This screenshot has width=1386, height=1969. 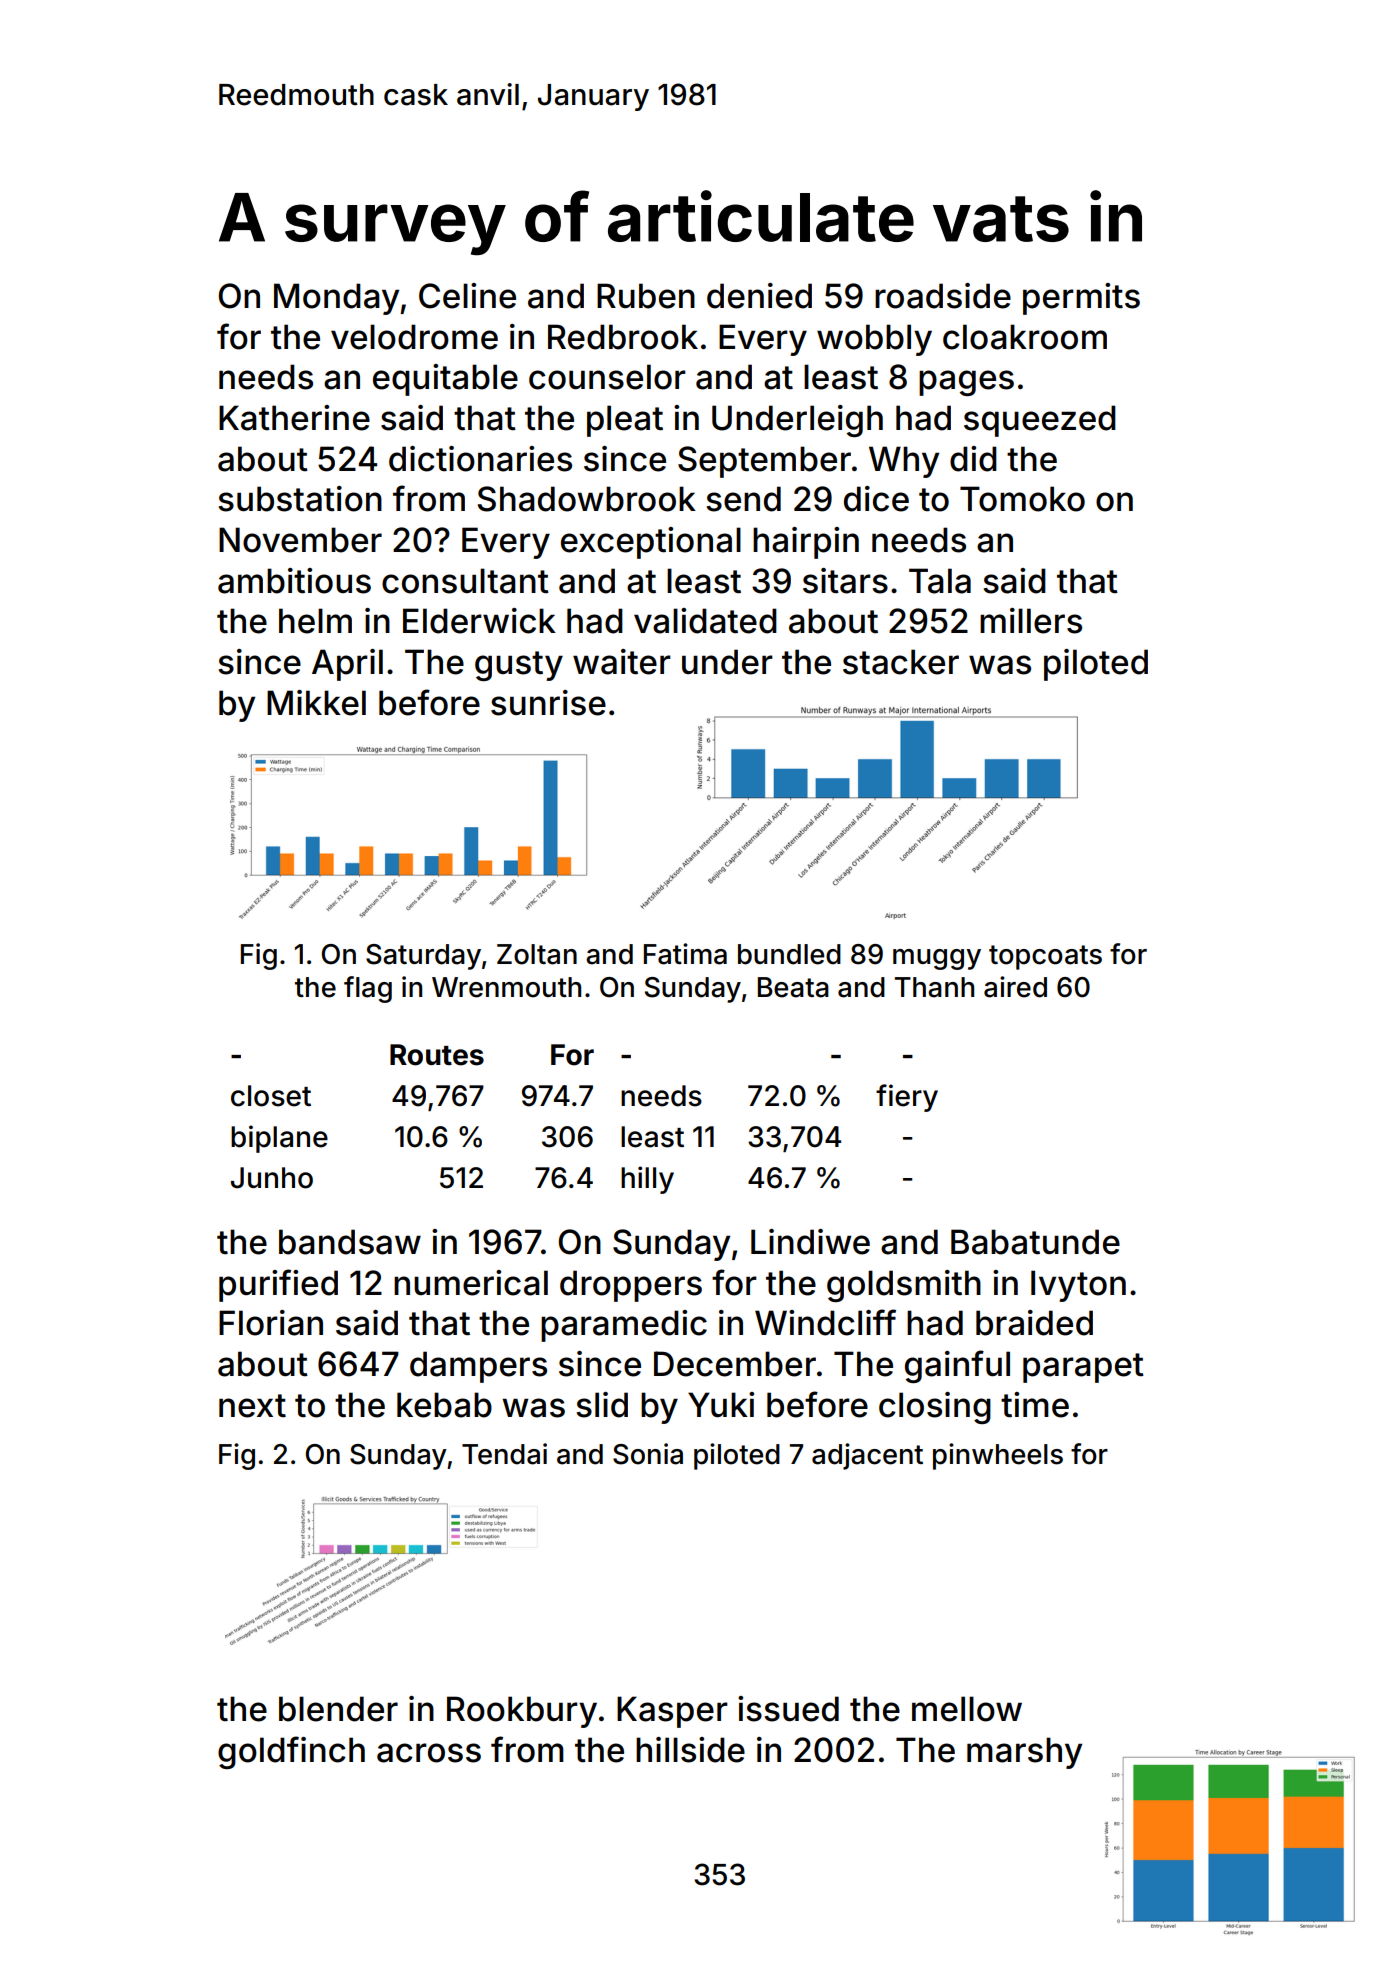 What do you see at coordinates (759, 296) in the screenshot?
I see `denied` at bounding box center [759, 296].
